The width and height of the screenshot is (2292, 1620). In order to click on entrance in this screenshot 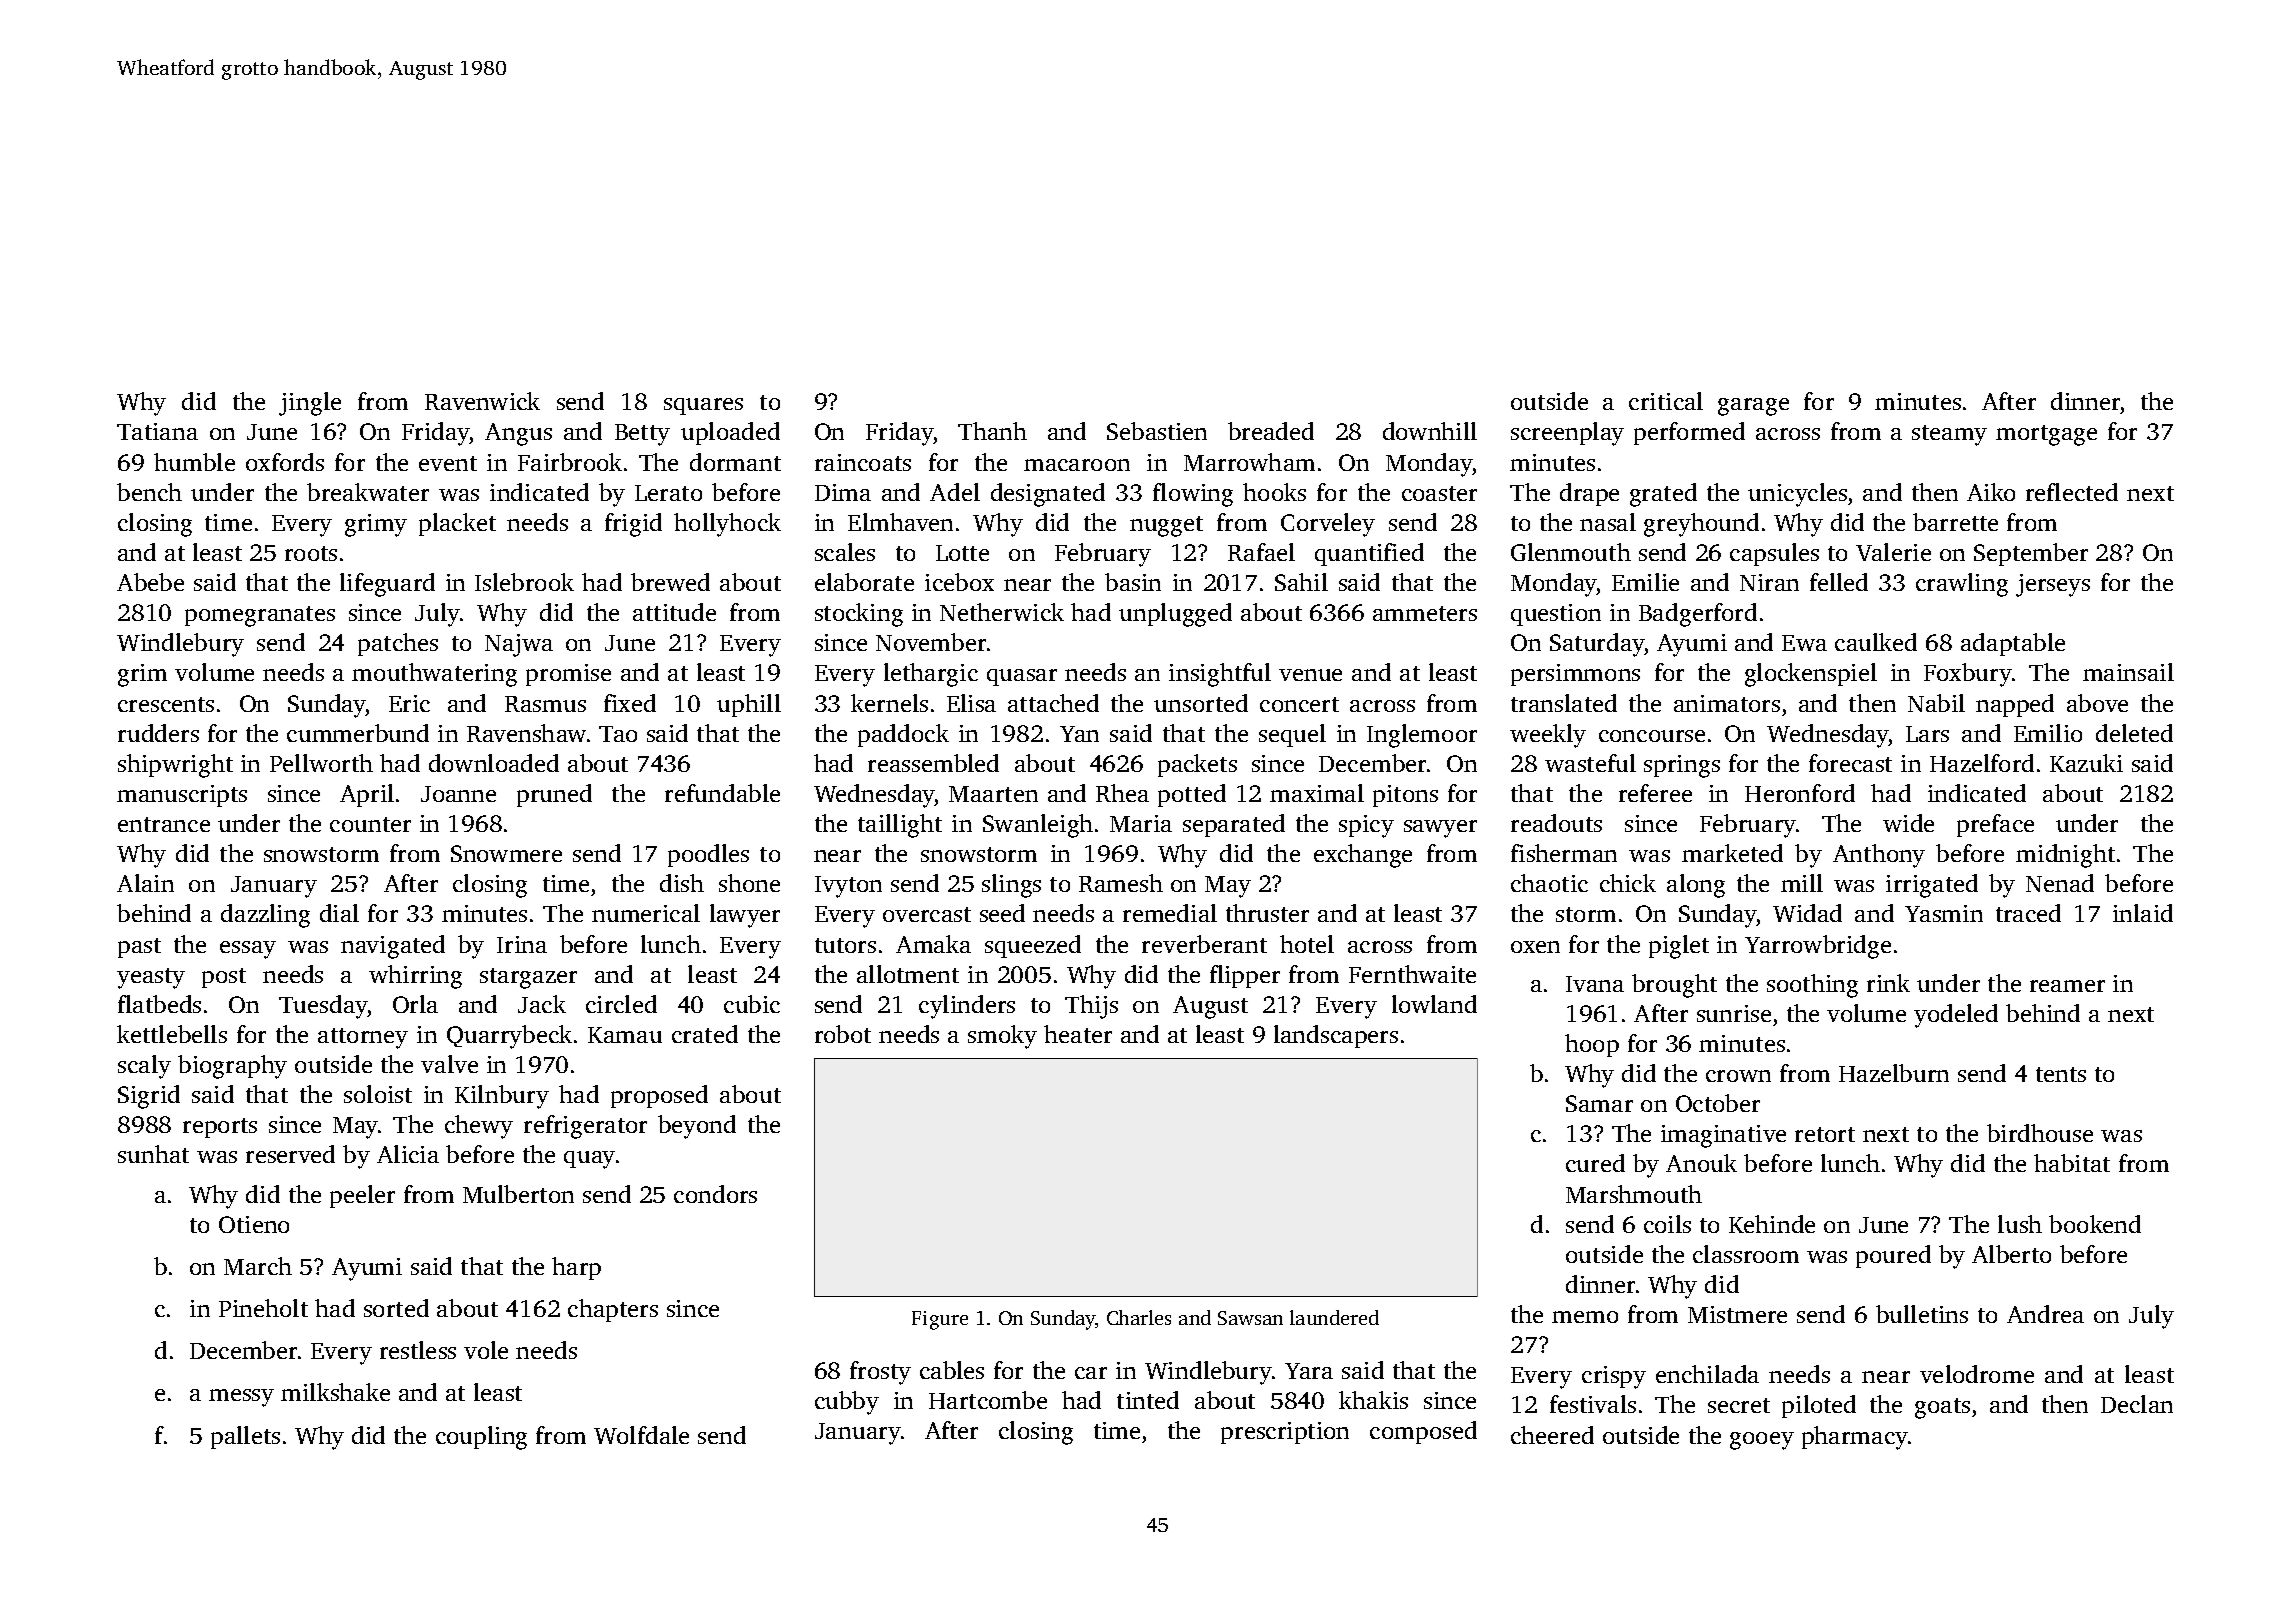, I will do `click(164, 824)`.
